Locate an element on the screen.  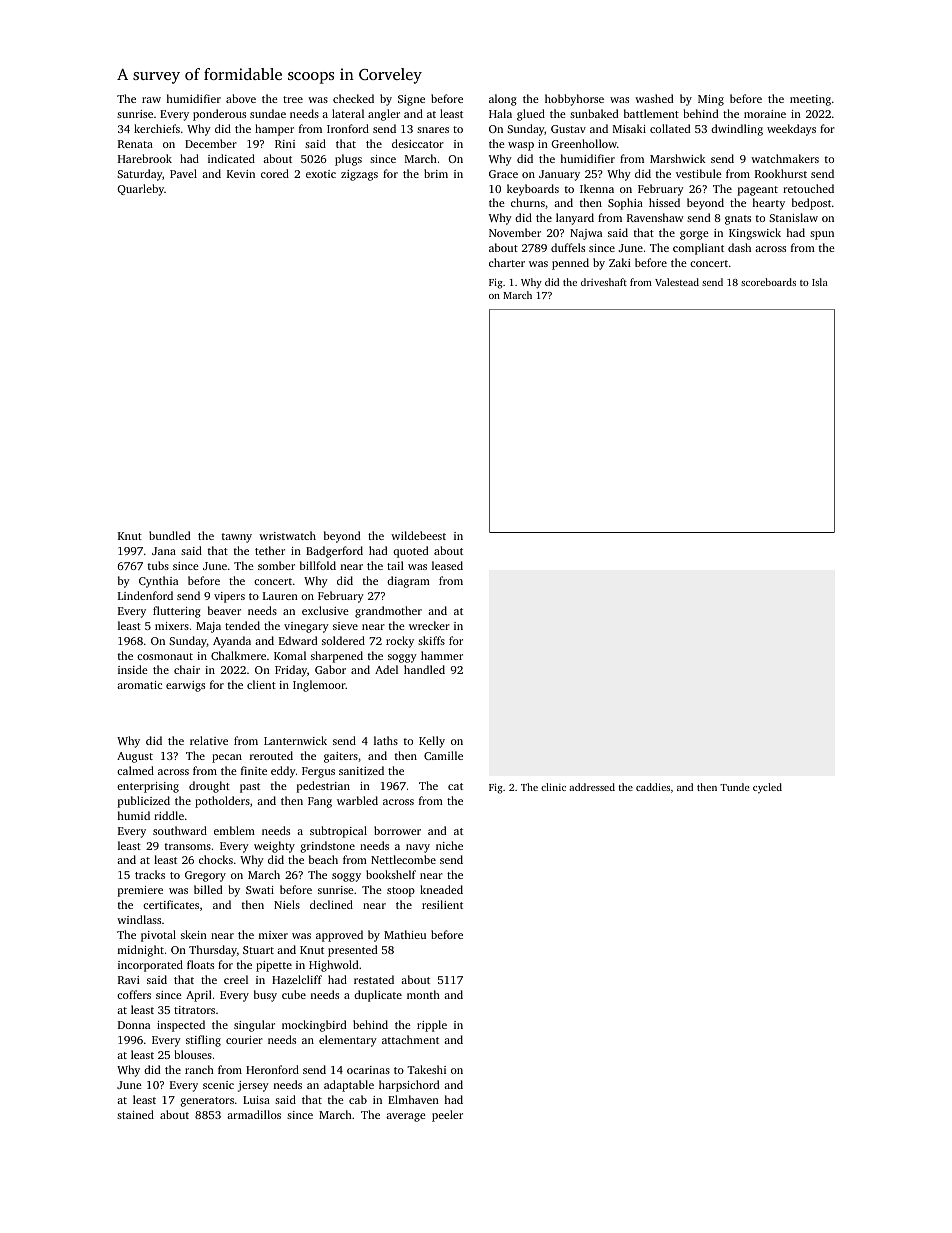
ripple is located at coordinates (432, 1026).
